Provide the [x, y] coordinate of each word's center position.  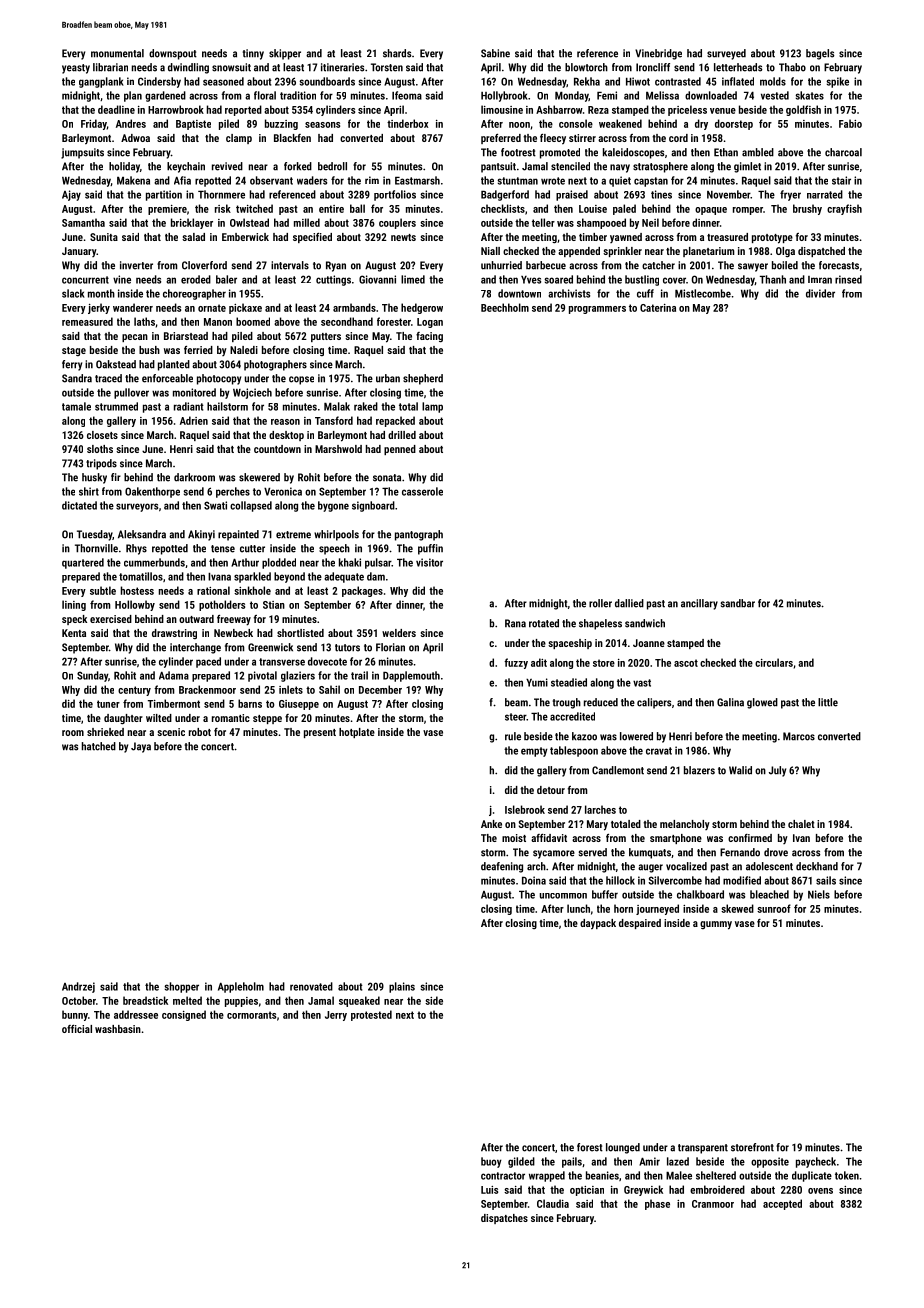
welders [399, 633]
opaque [711, 211]
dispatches [504, 1219]
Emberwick [245, 237]
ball [357, 208]
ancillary [699, 604]
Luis [489, 1190]
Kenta [74, 633]
